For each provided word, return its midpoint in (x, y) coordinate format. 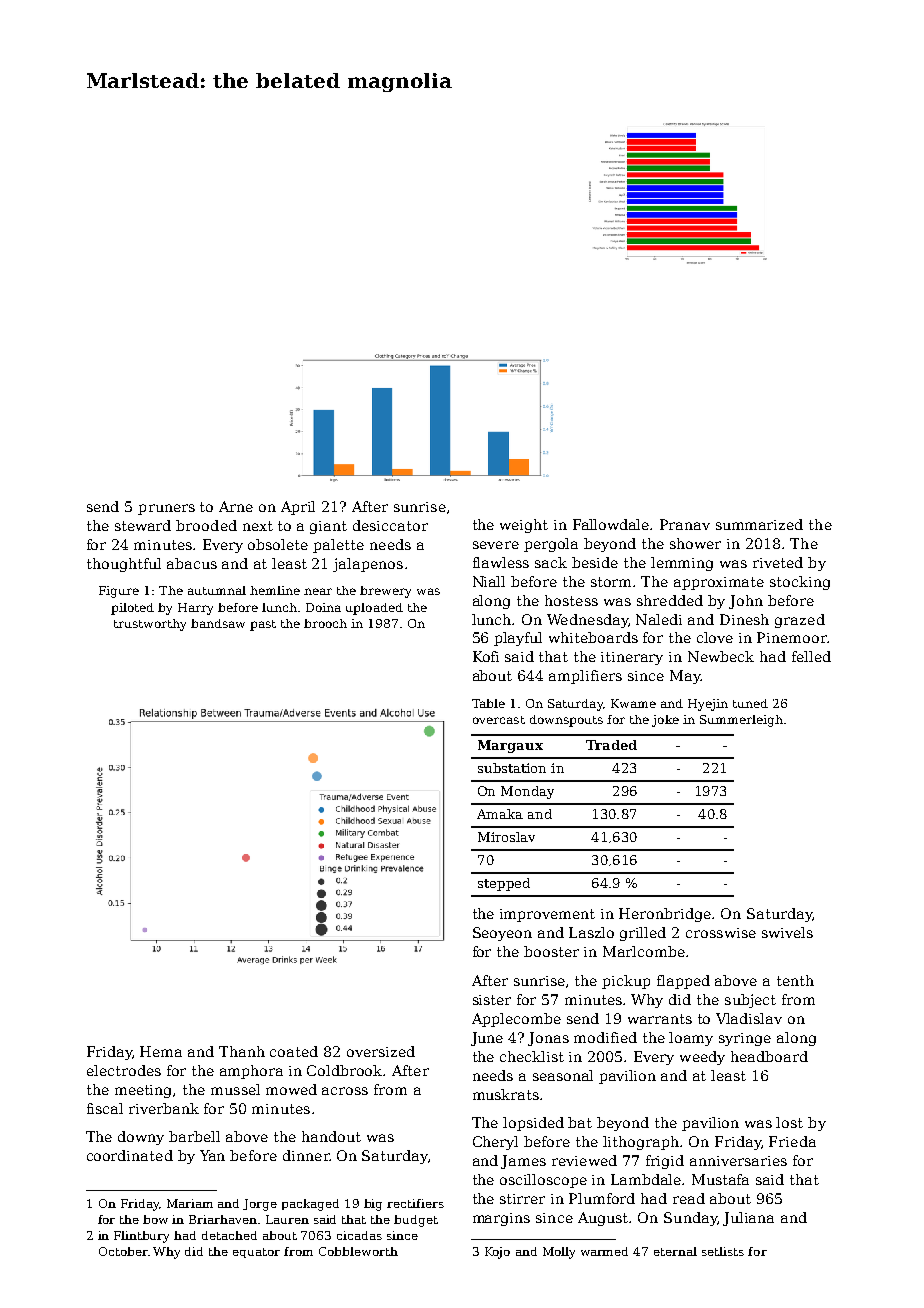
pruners (166, 509)
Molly (559, 1253)
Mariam (190, 1203)
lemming (682, 564)
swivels (787, 932)
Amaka (500, 814)
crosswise (721, 933)
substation (512, 768)
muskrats (506, 1094)
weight (524, 526)
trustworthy (150, 625)
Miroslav (506, 837)
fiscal (105, 1108)
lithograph (641, 1143)
